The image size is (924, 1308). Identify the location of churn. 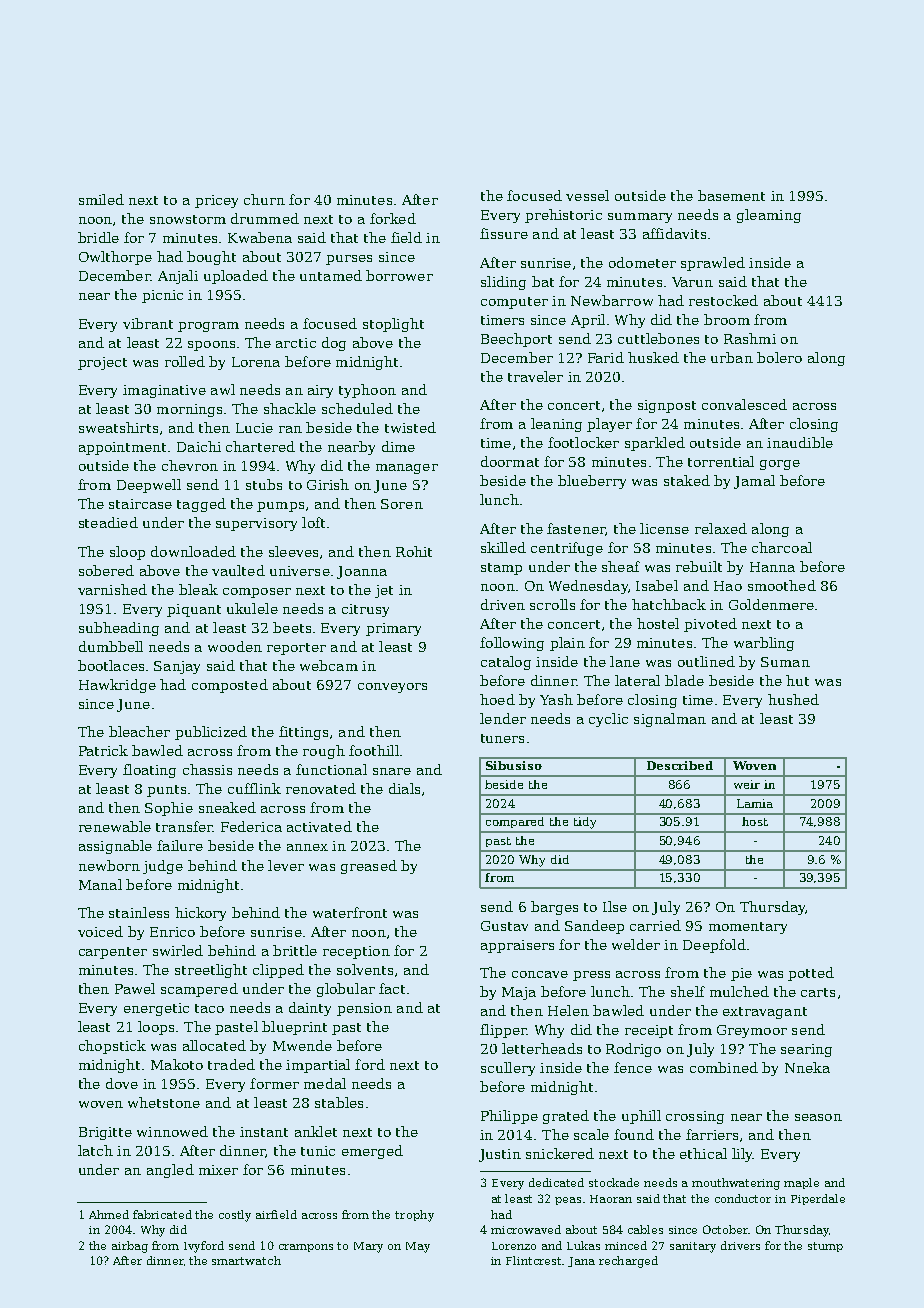
(264, 199).
